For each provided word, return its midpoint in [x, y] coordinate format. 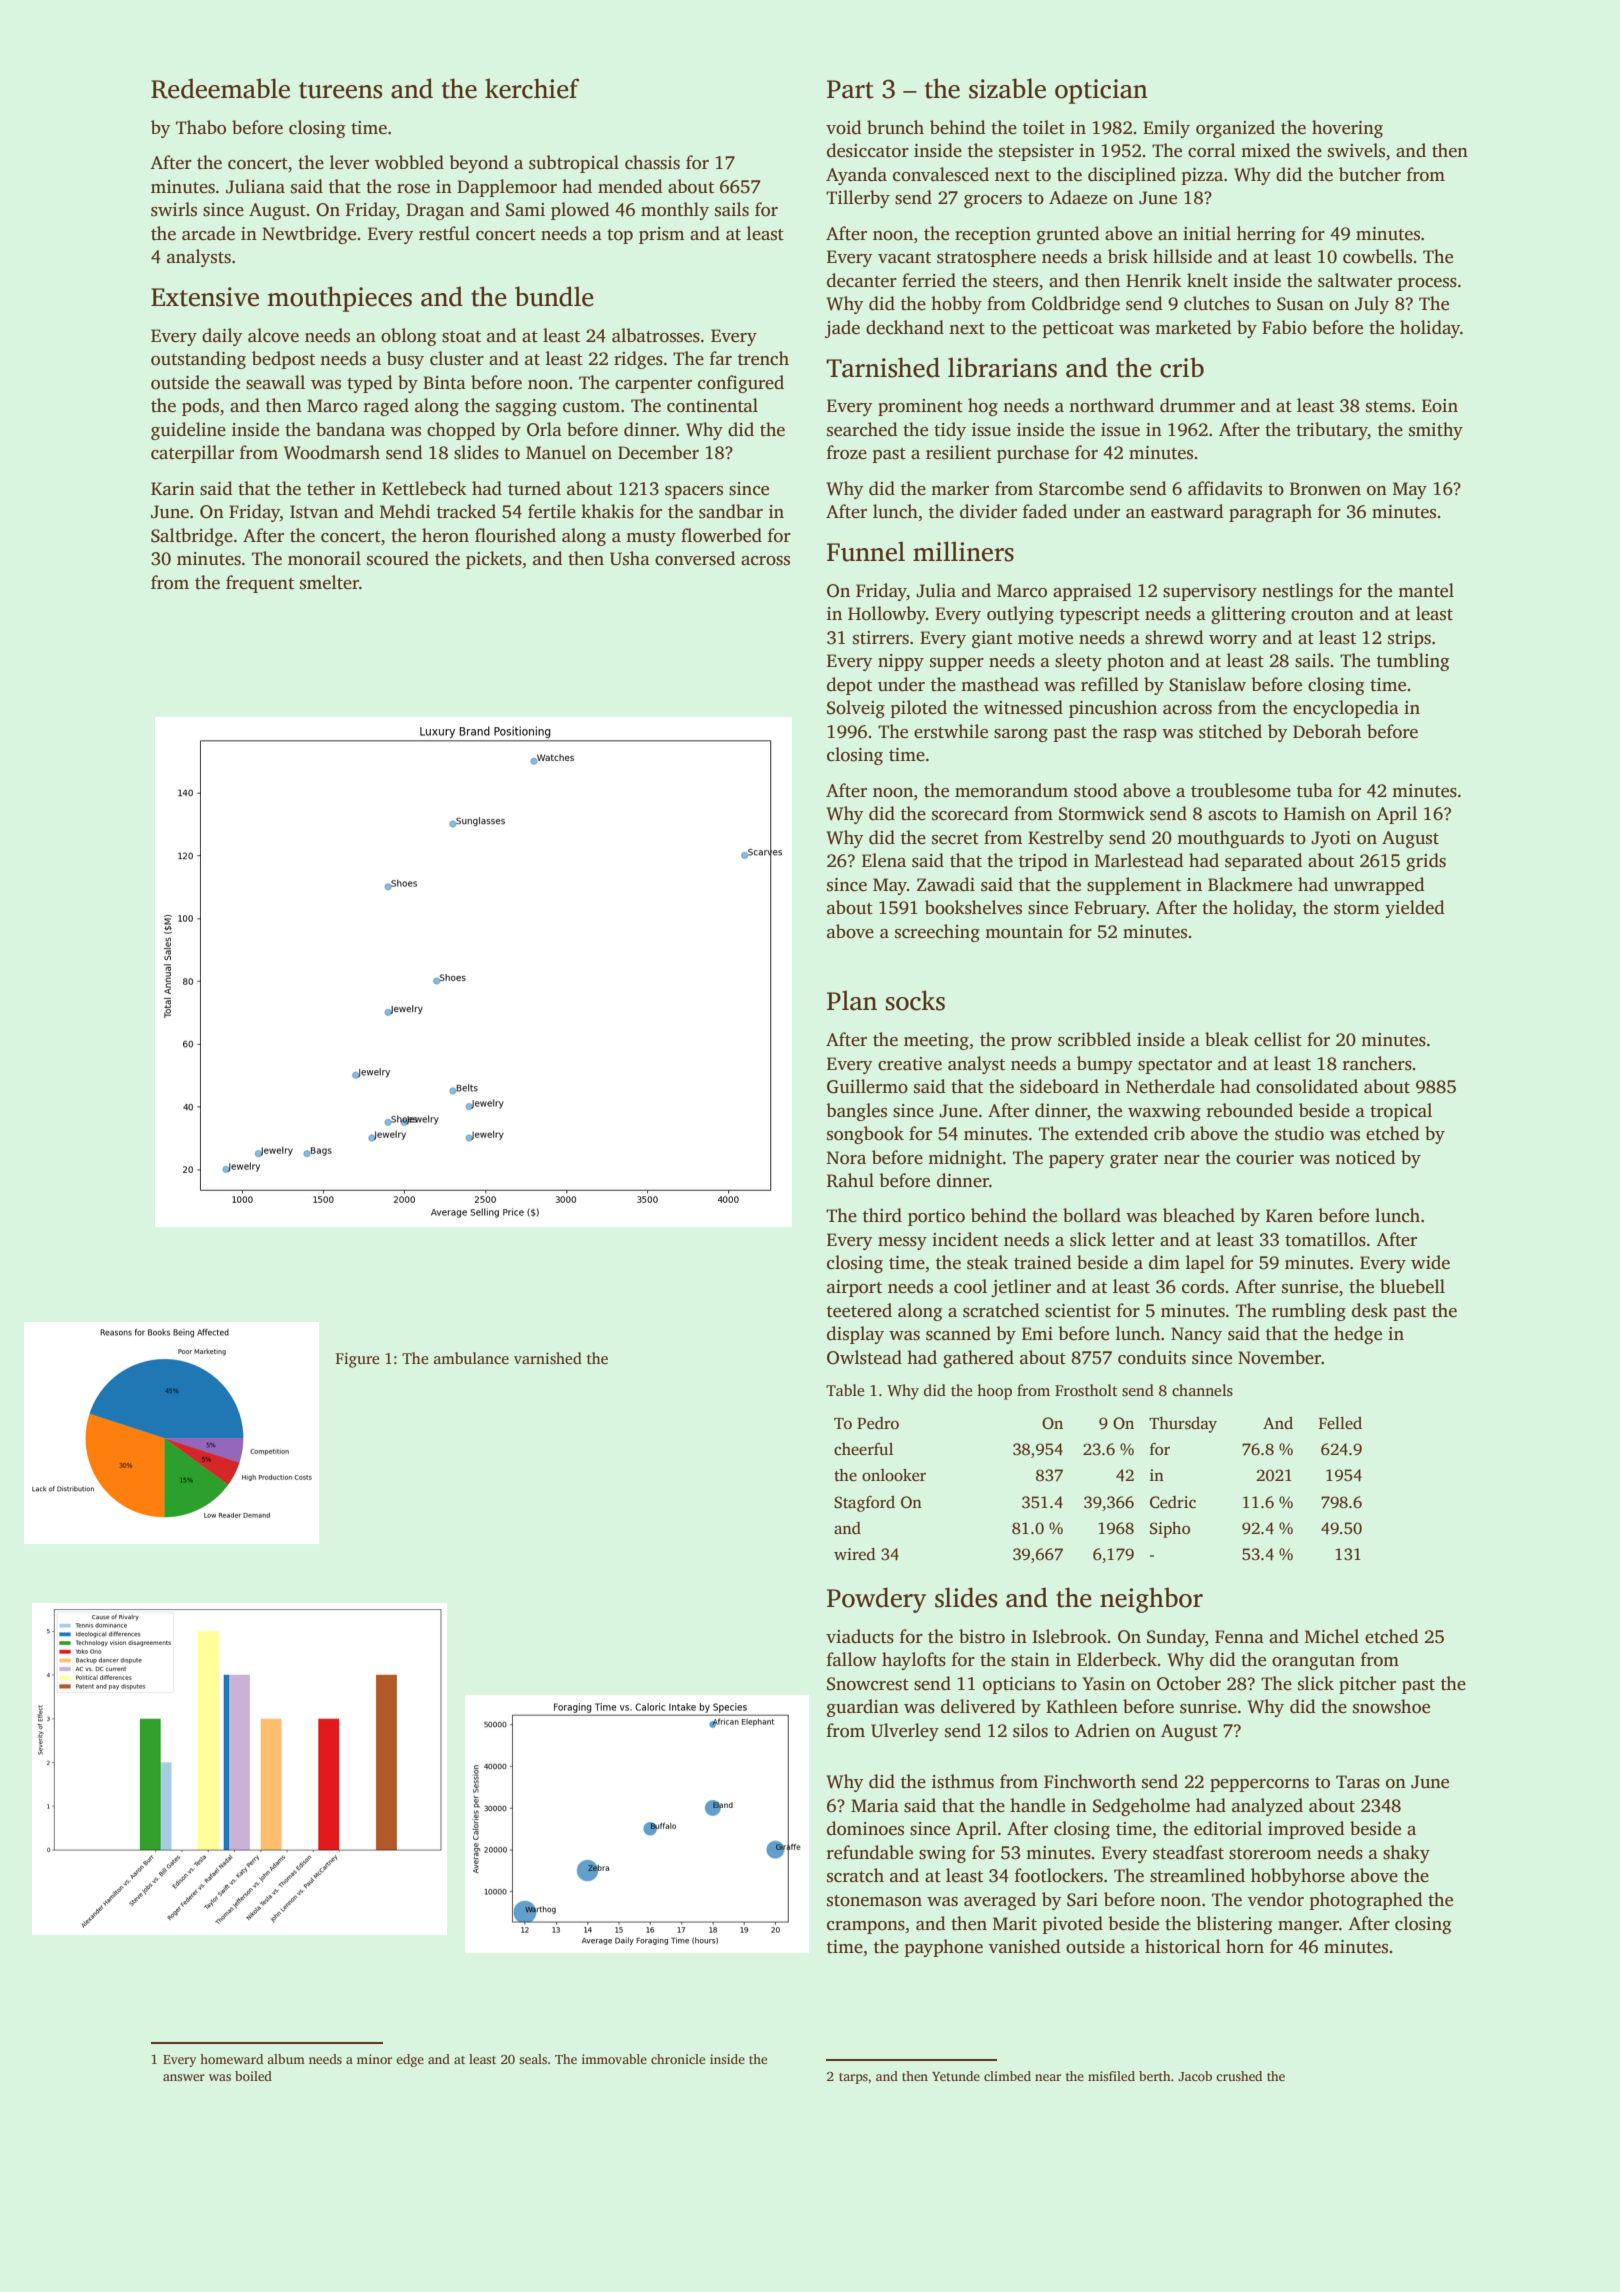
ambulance [471, 1358]
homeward [231, 2059]
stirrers [881, 638]
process [1427, 284]
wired [854, 1554]
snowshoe [1391, 1706]
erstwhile [951, 731]
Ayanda [856, 176]
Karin [173, 488]
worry [1233, 641]
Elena [884, 860]
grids [1426, 862]
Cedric [1173, 1502]
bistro [982, 1636]
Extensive [205, 297]
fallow [852, 1659]
